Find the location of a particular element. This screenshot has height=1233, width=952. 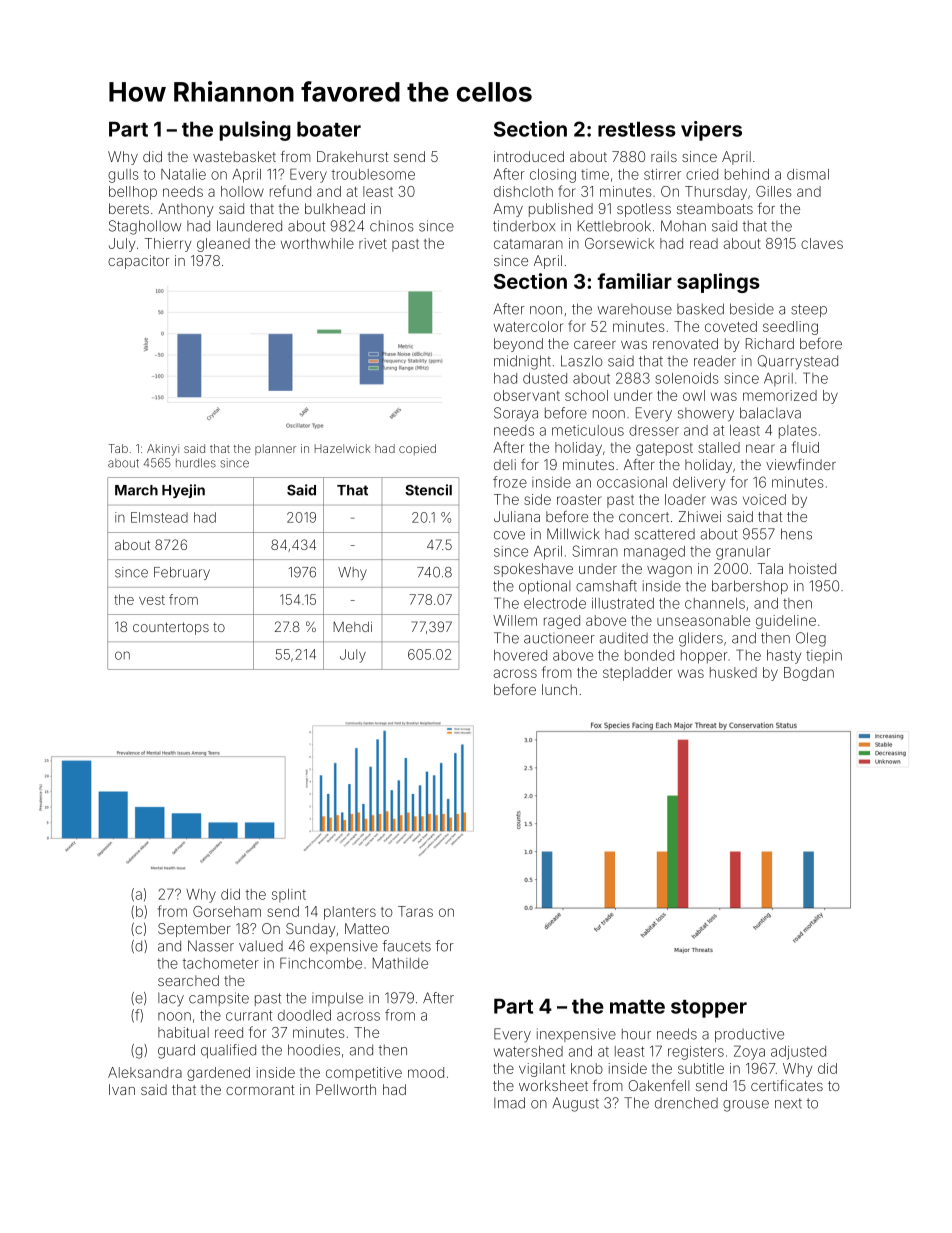

Willem is located at coordinates (515, 620).
